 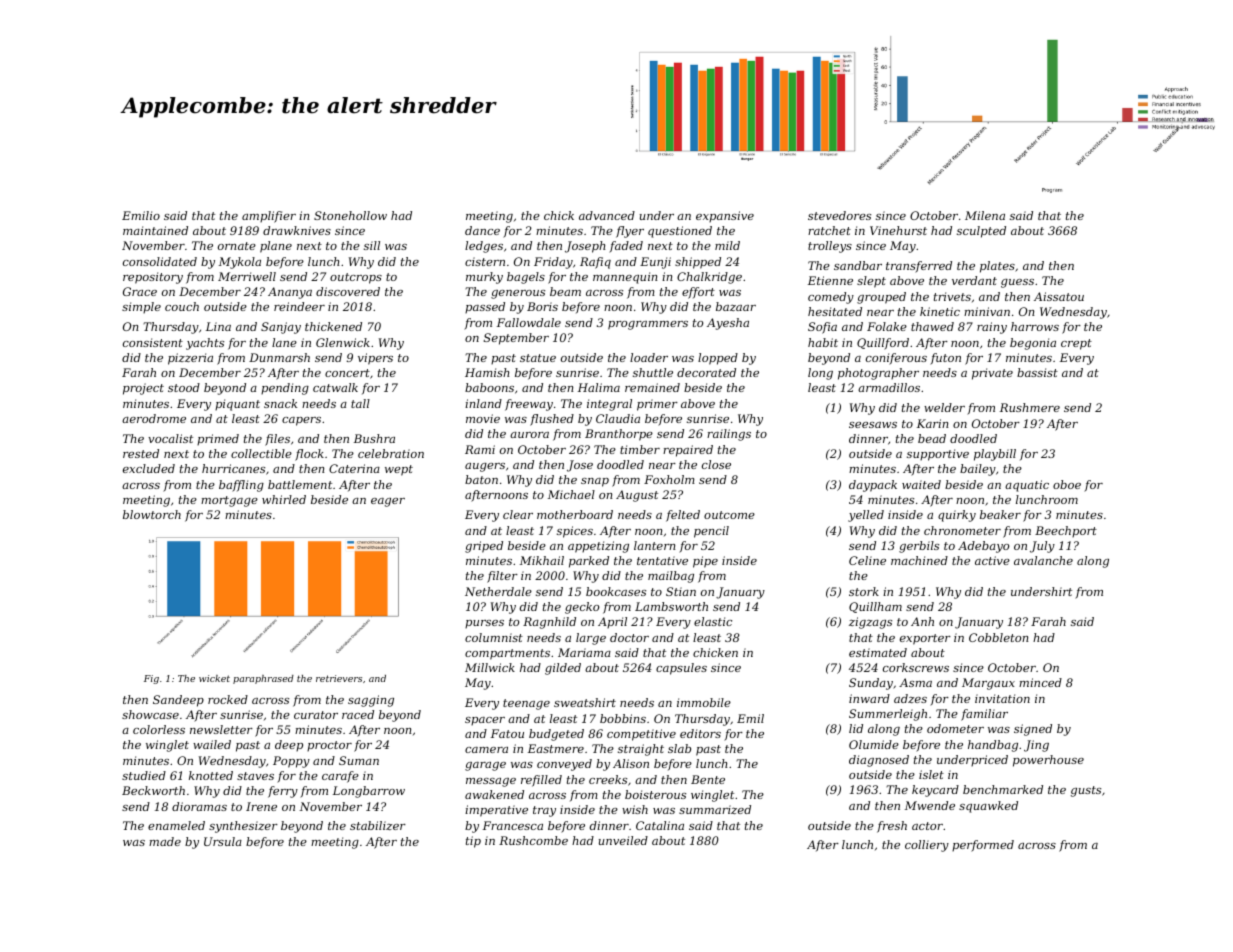 What do you see at coordinates (873, 486) in the document?
I see `daypack` at bounding box center [873, 486].
